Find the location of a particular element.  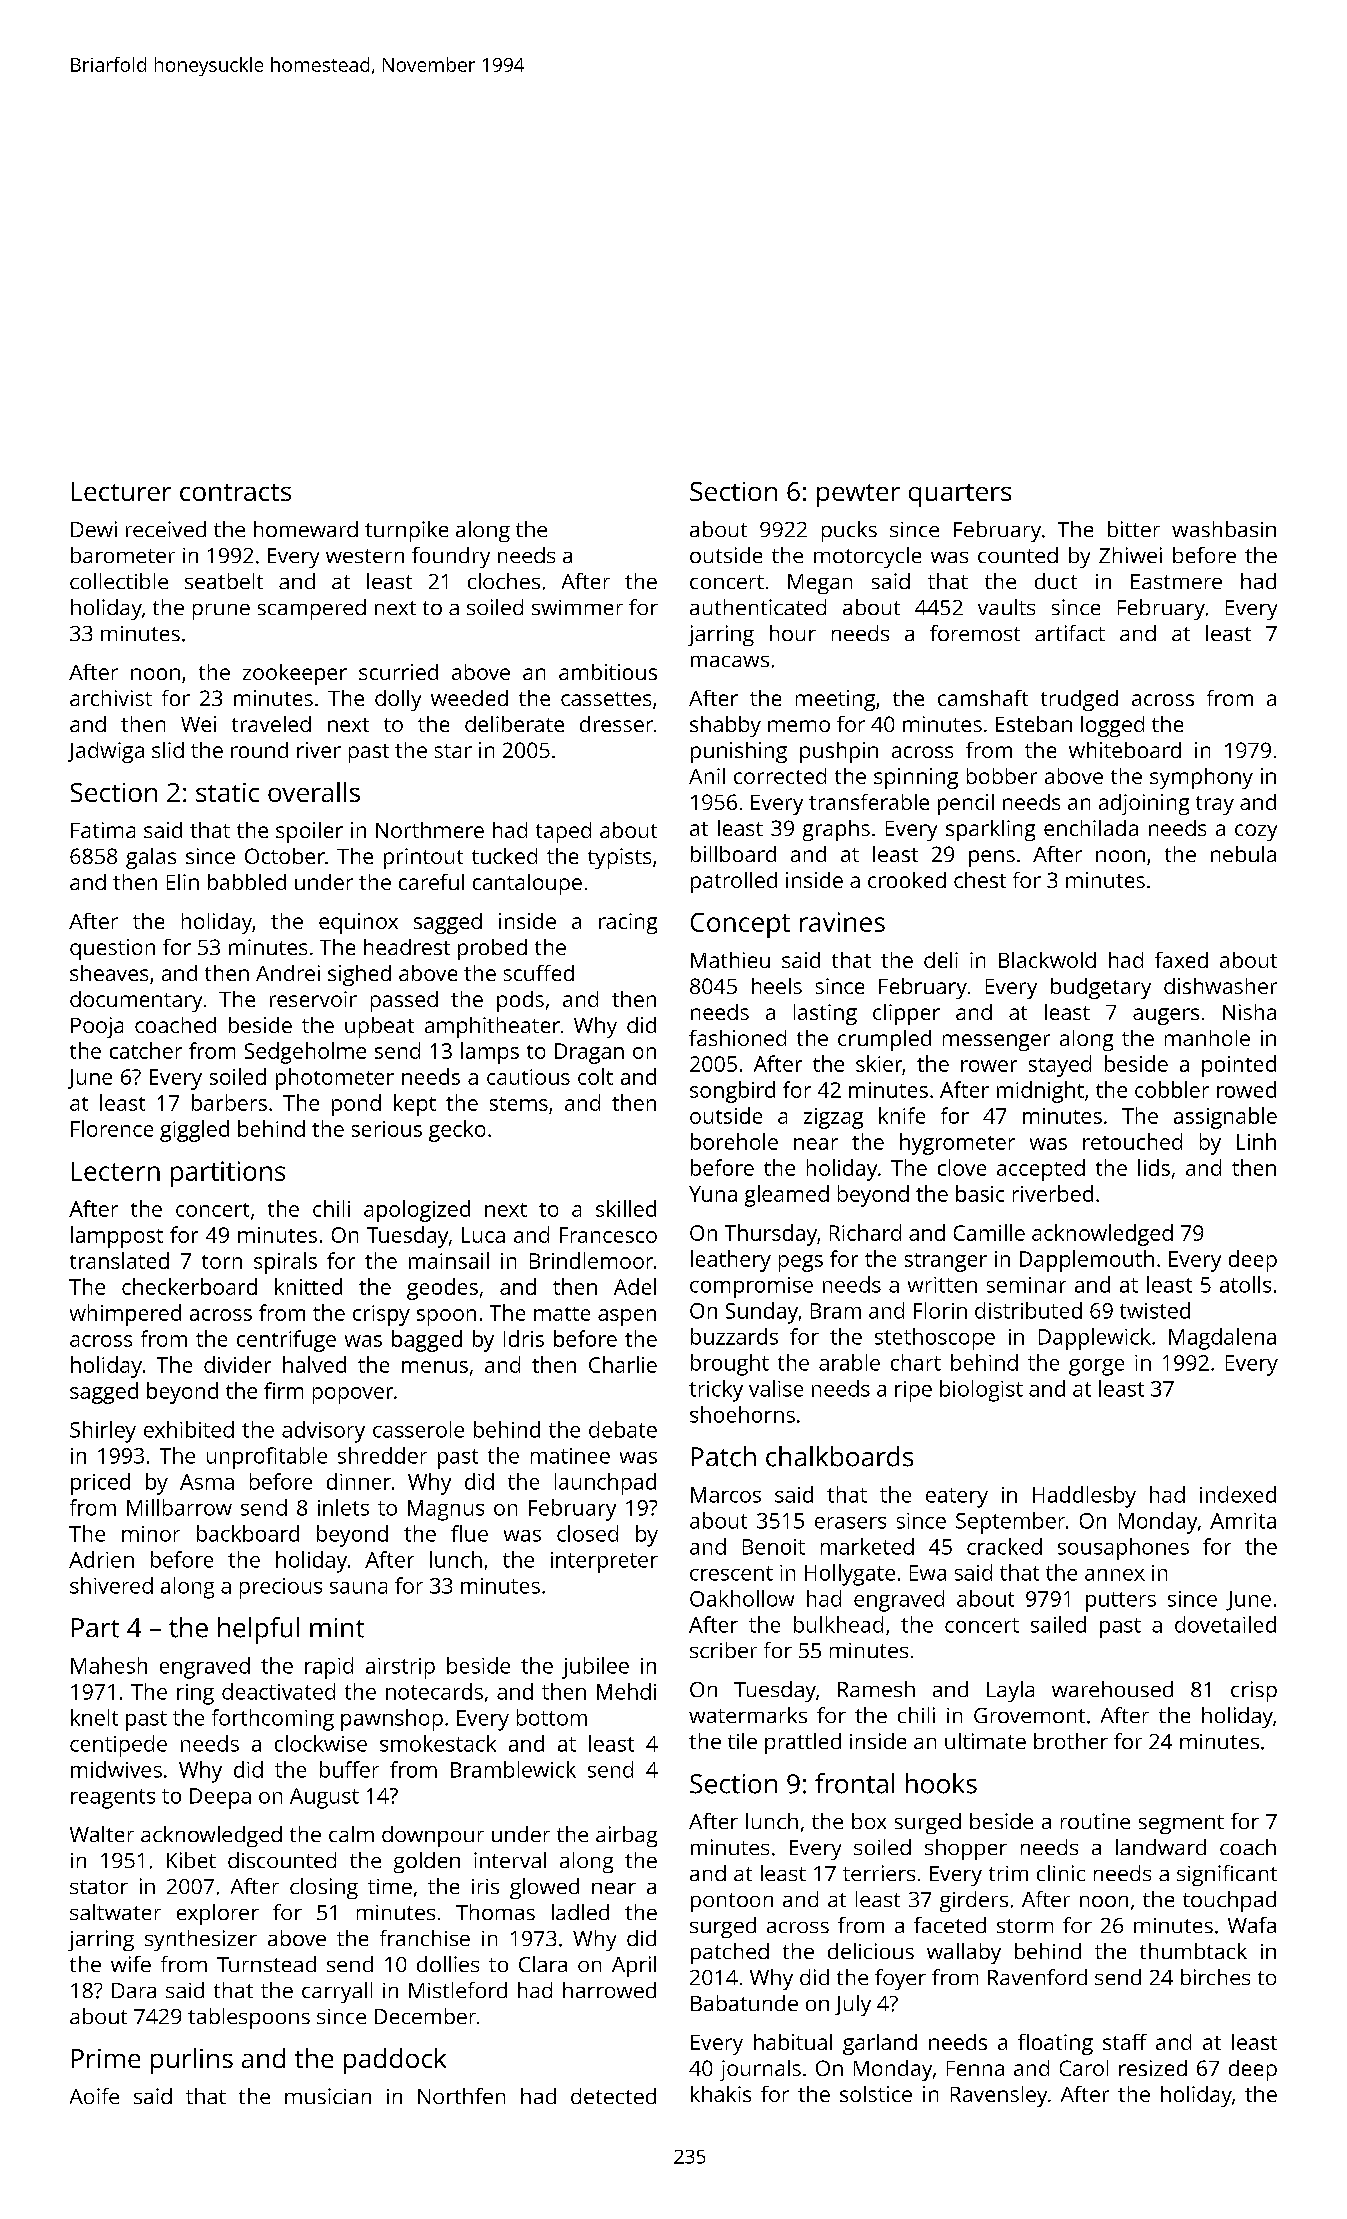

Dragan is located at coordinates (589, 1053).
